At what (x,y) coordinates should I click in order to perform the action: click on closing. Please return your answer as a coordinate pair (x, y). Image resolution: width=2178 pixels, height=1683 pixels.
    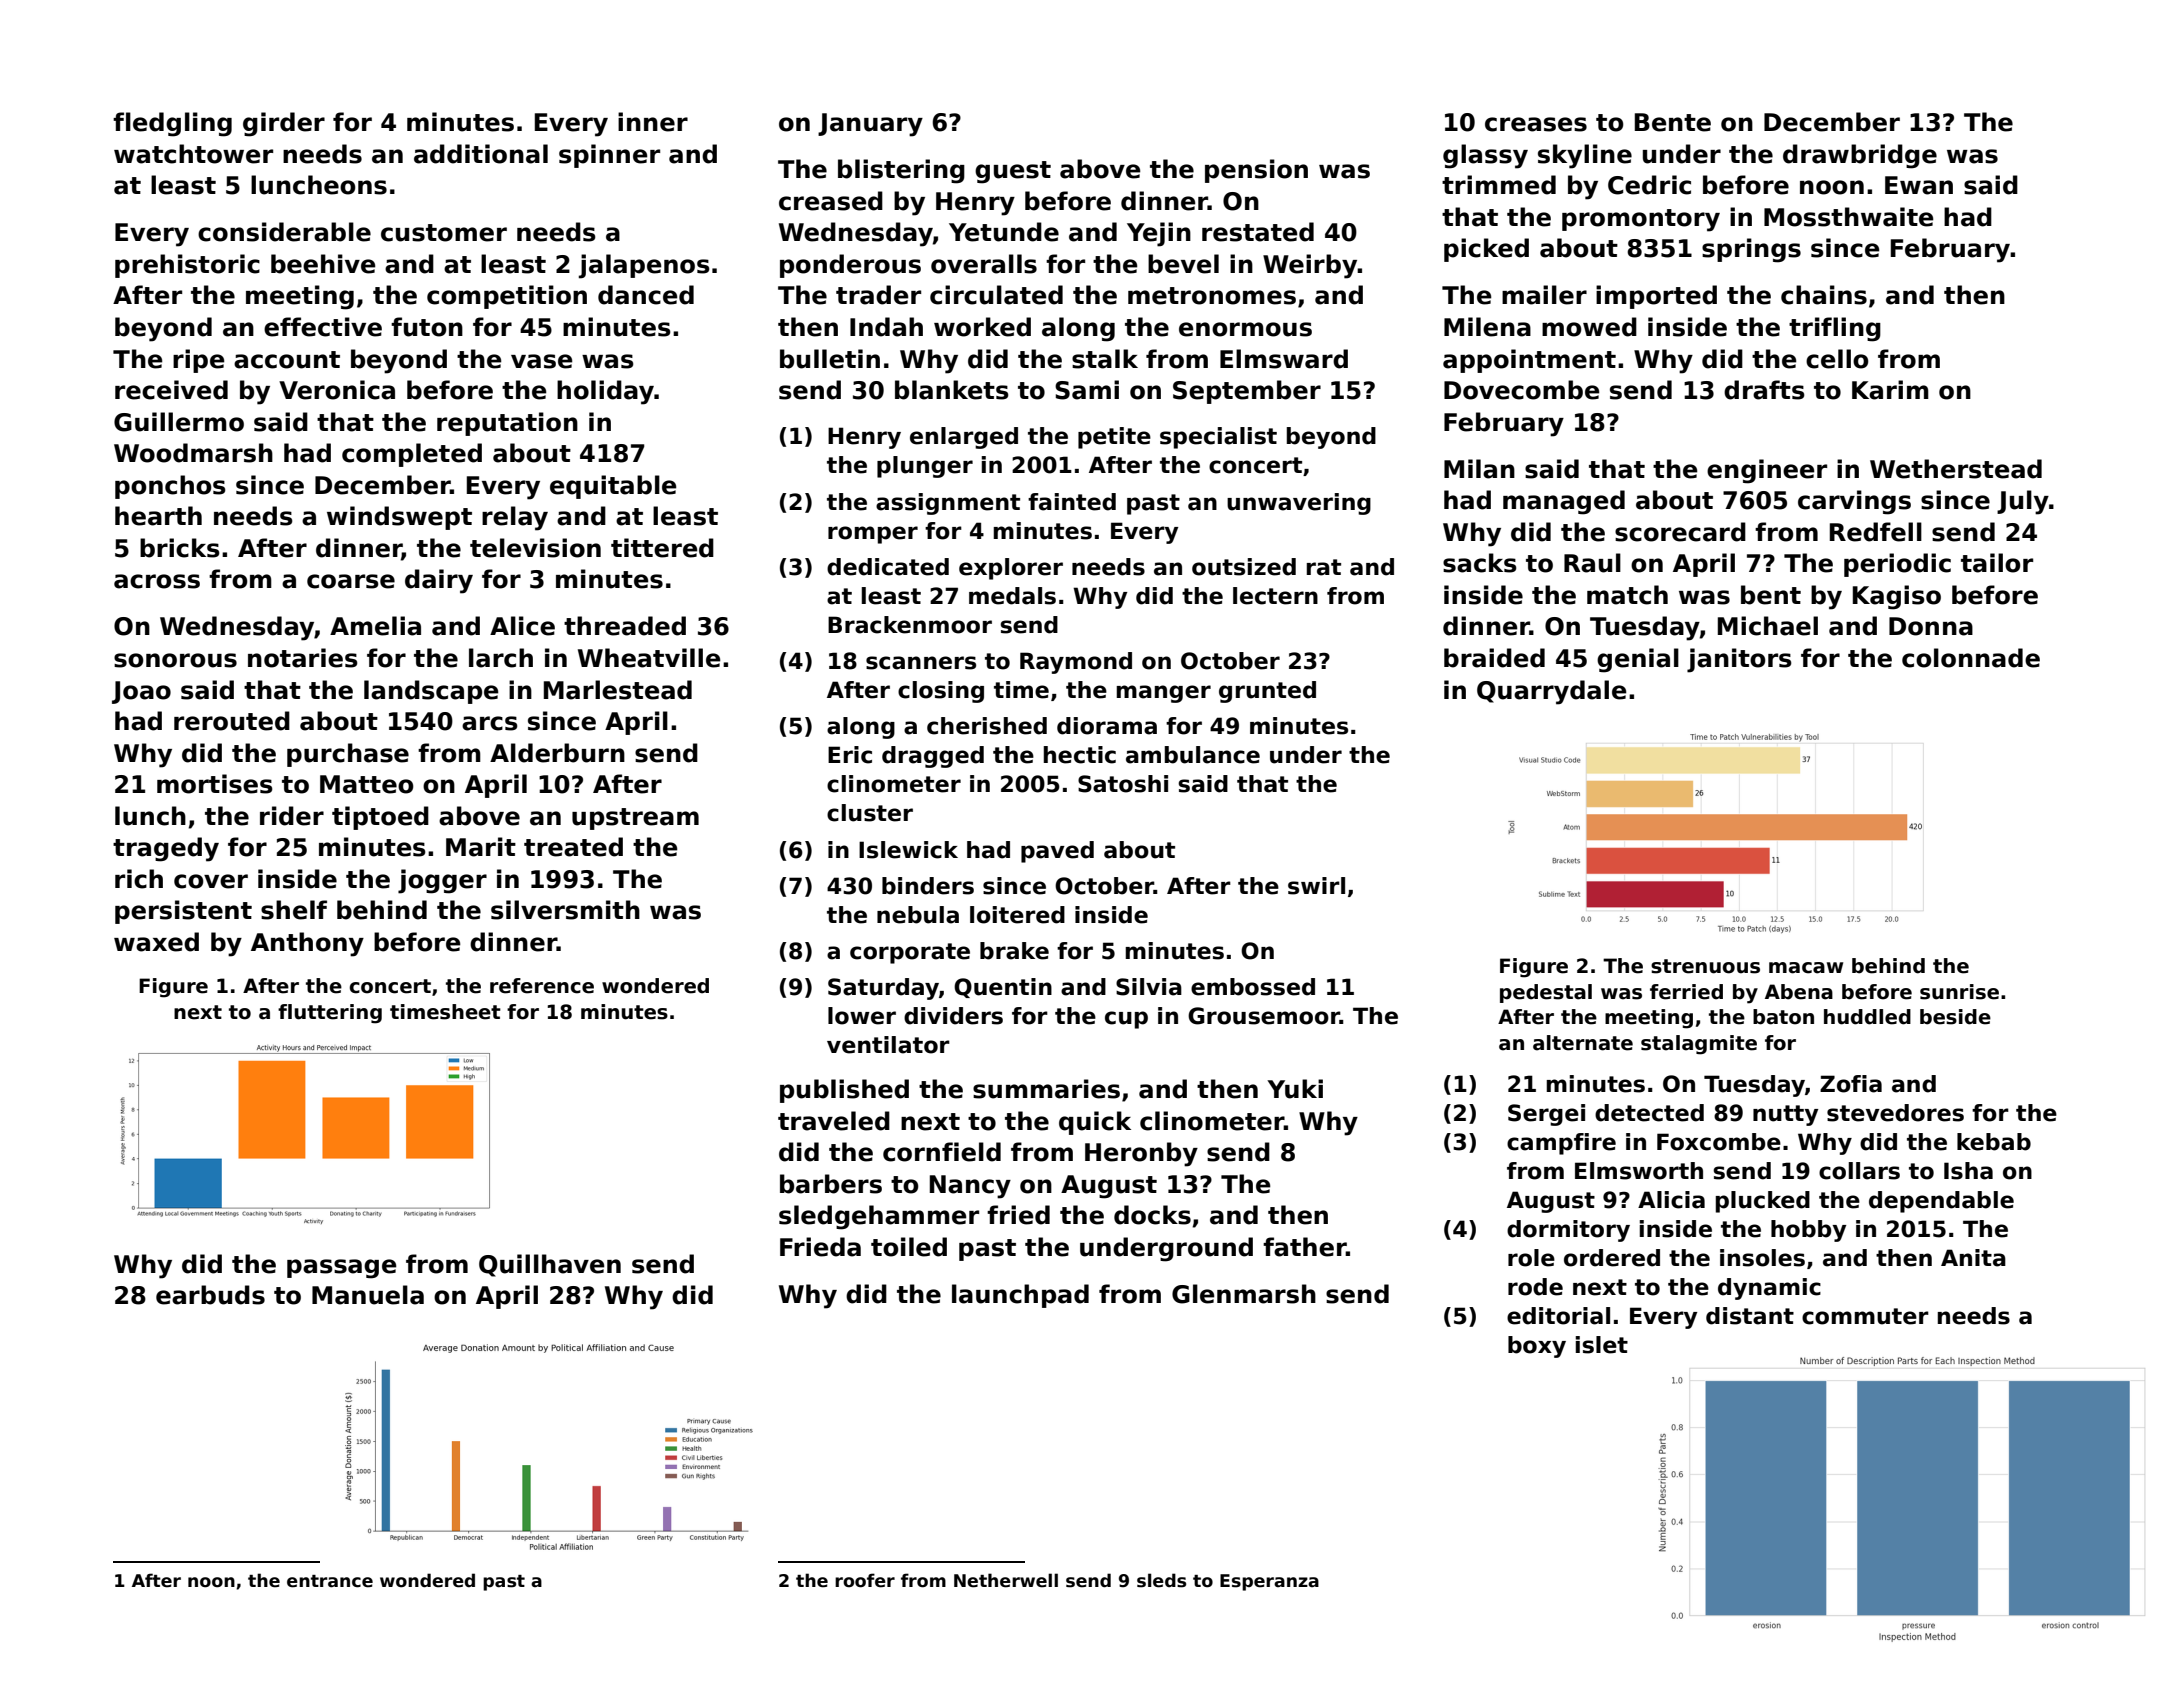
    Looking at the image, I should click on (941, 692).
